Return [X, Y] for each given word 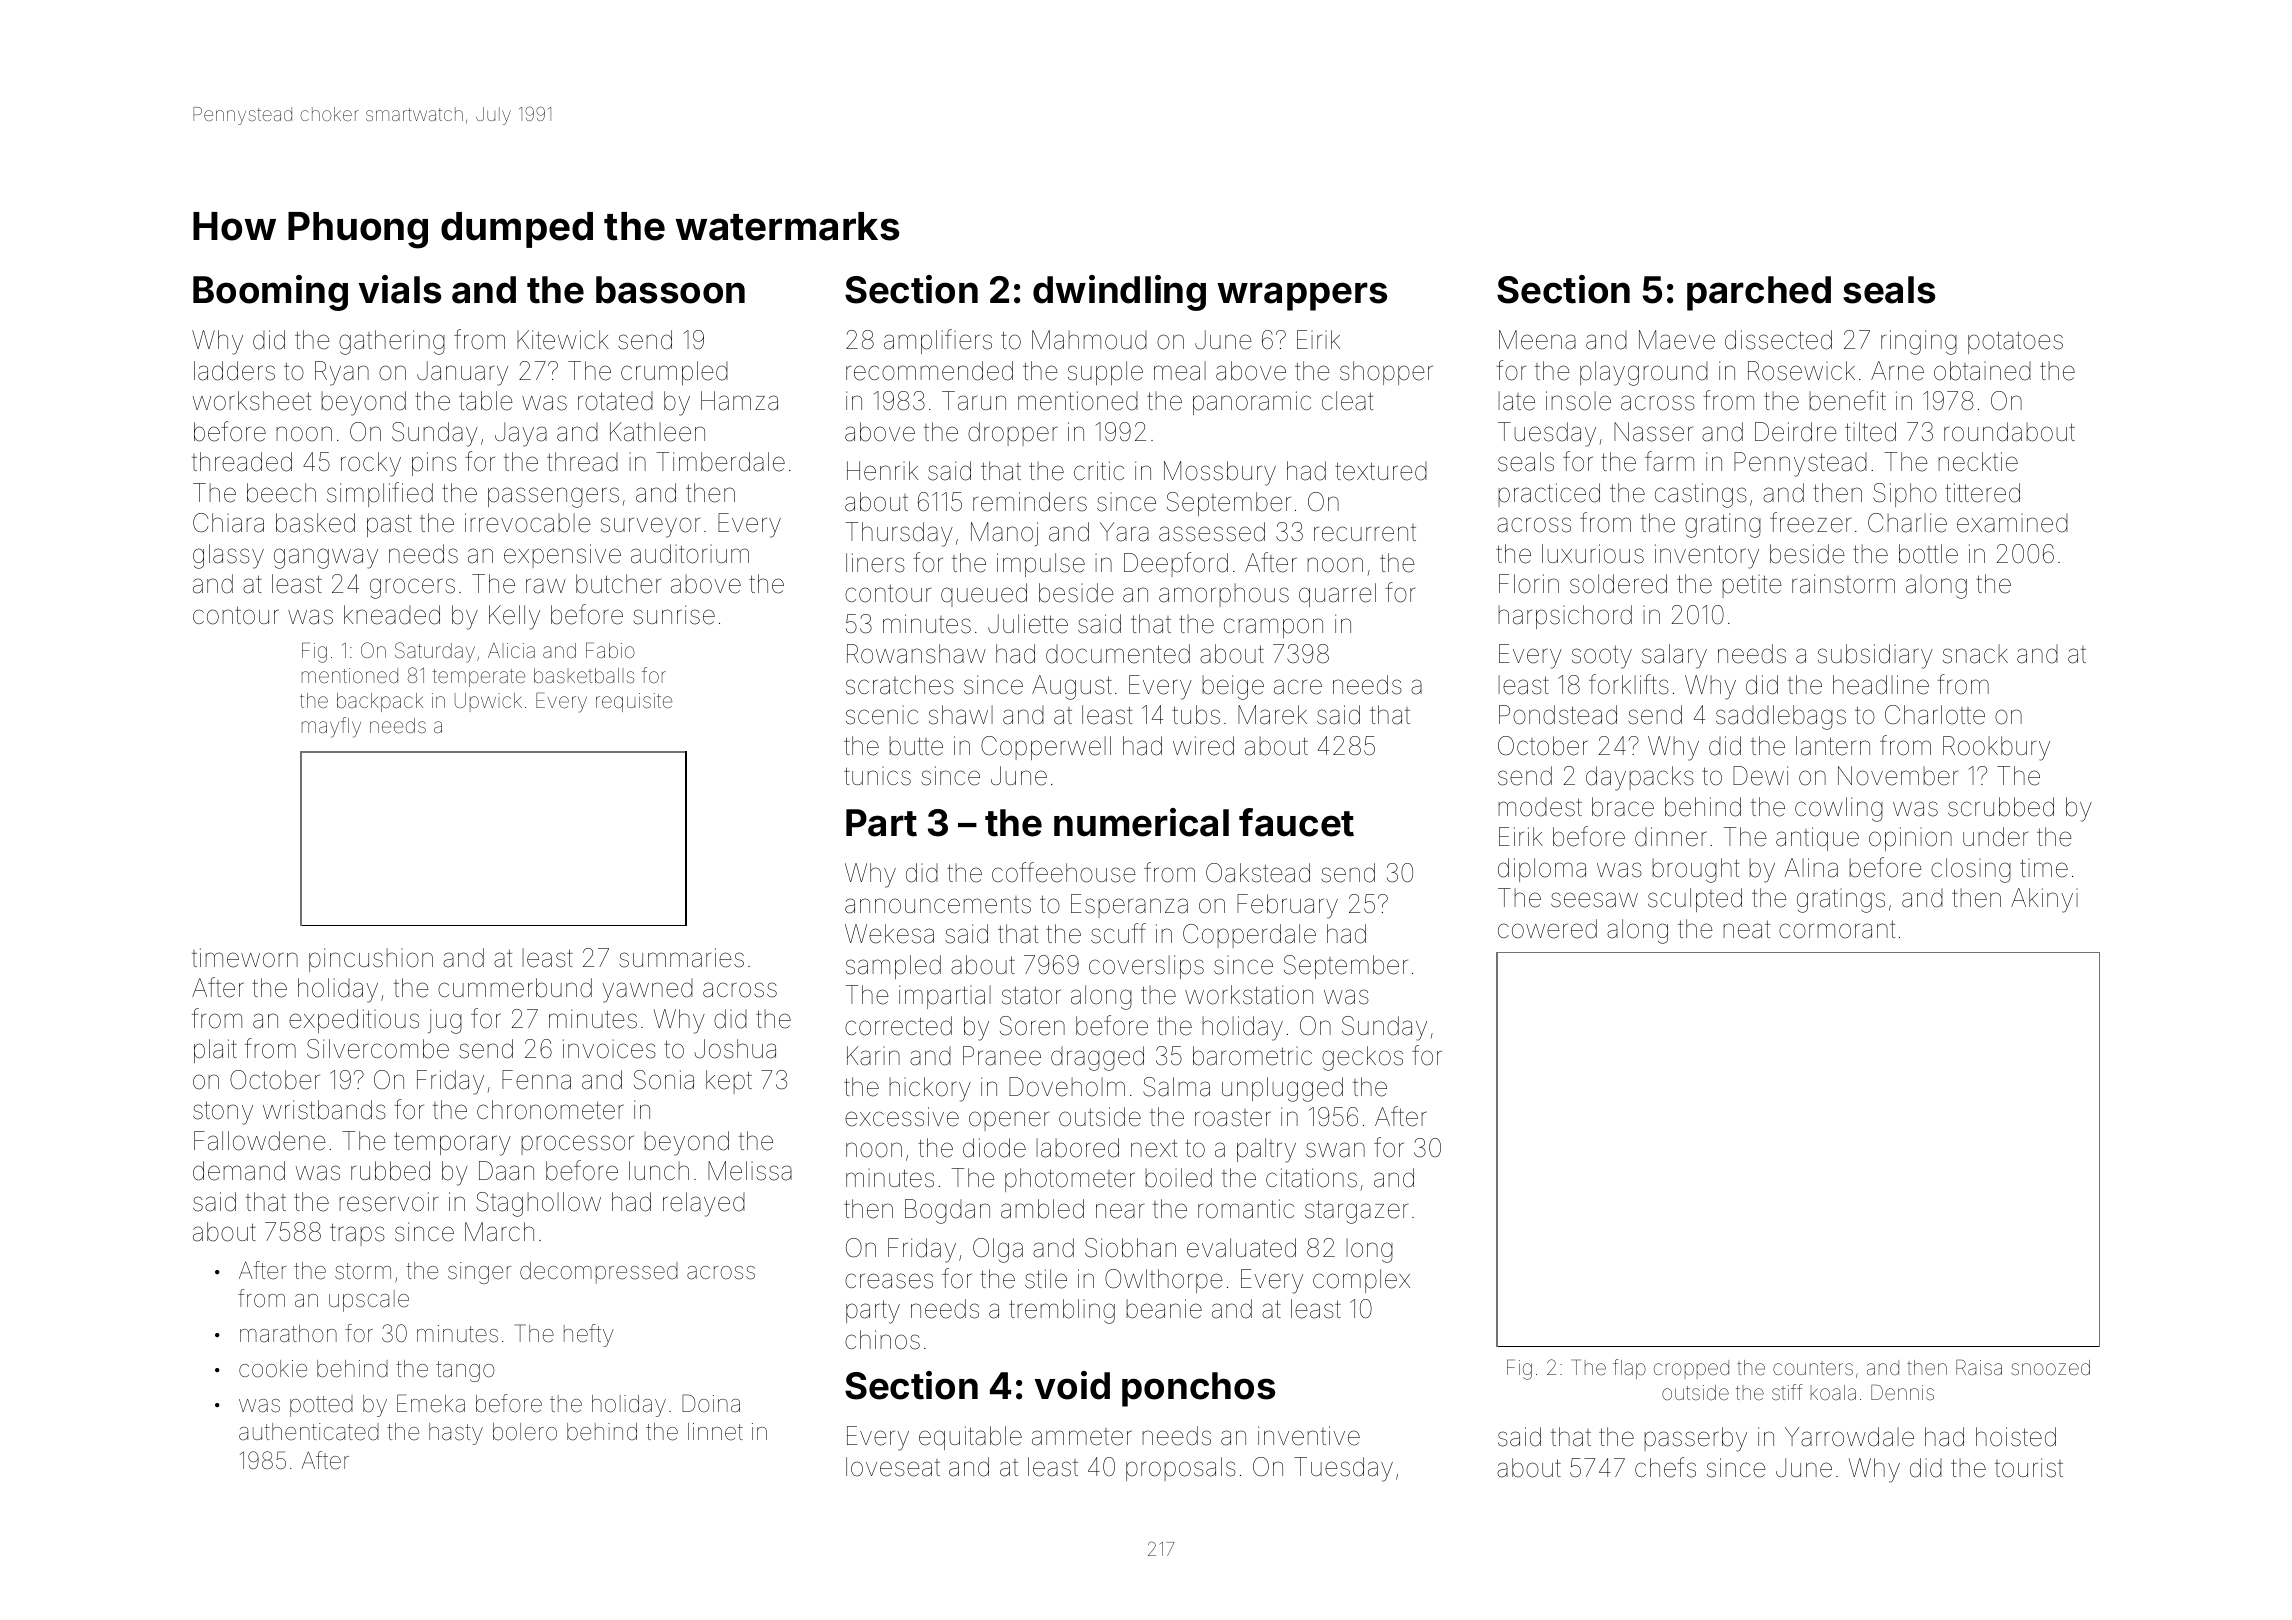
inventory [1707, 556]
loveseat [893, 1467]
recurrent [1365, 533]
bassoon [670, 290]
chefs [1665, 1467]
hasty [456, 1434]
